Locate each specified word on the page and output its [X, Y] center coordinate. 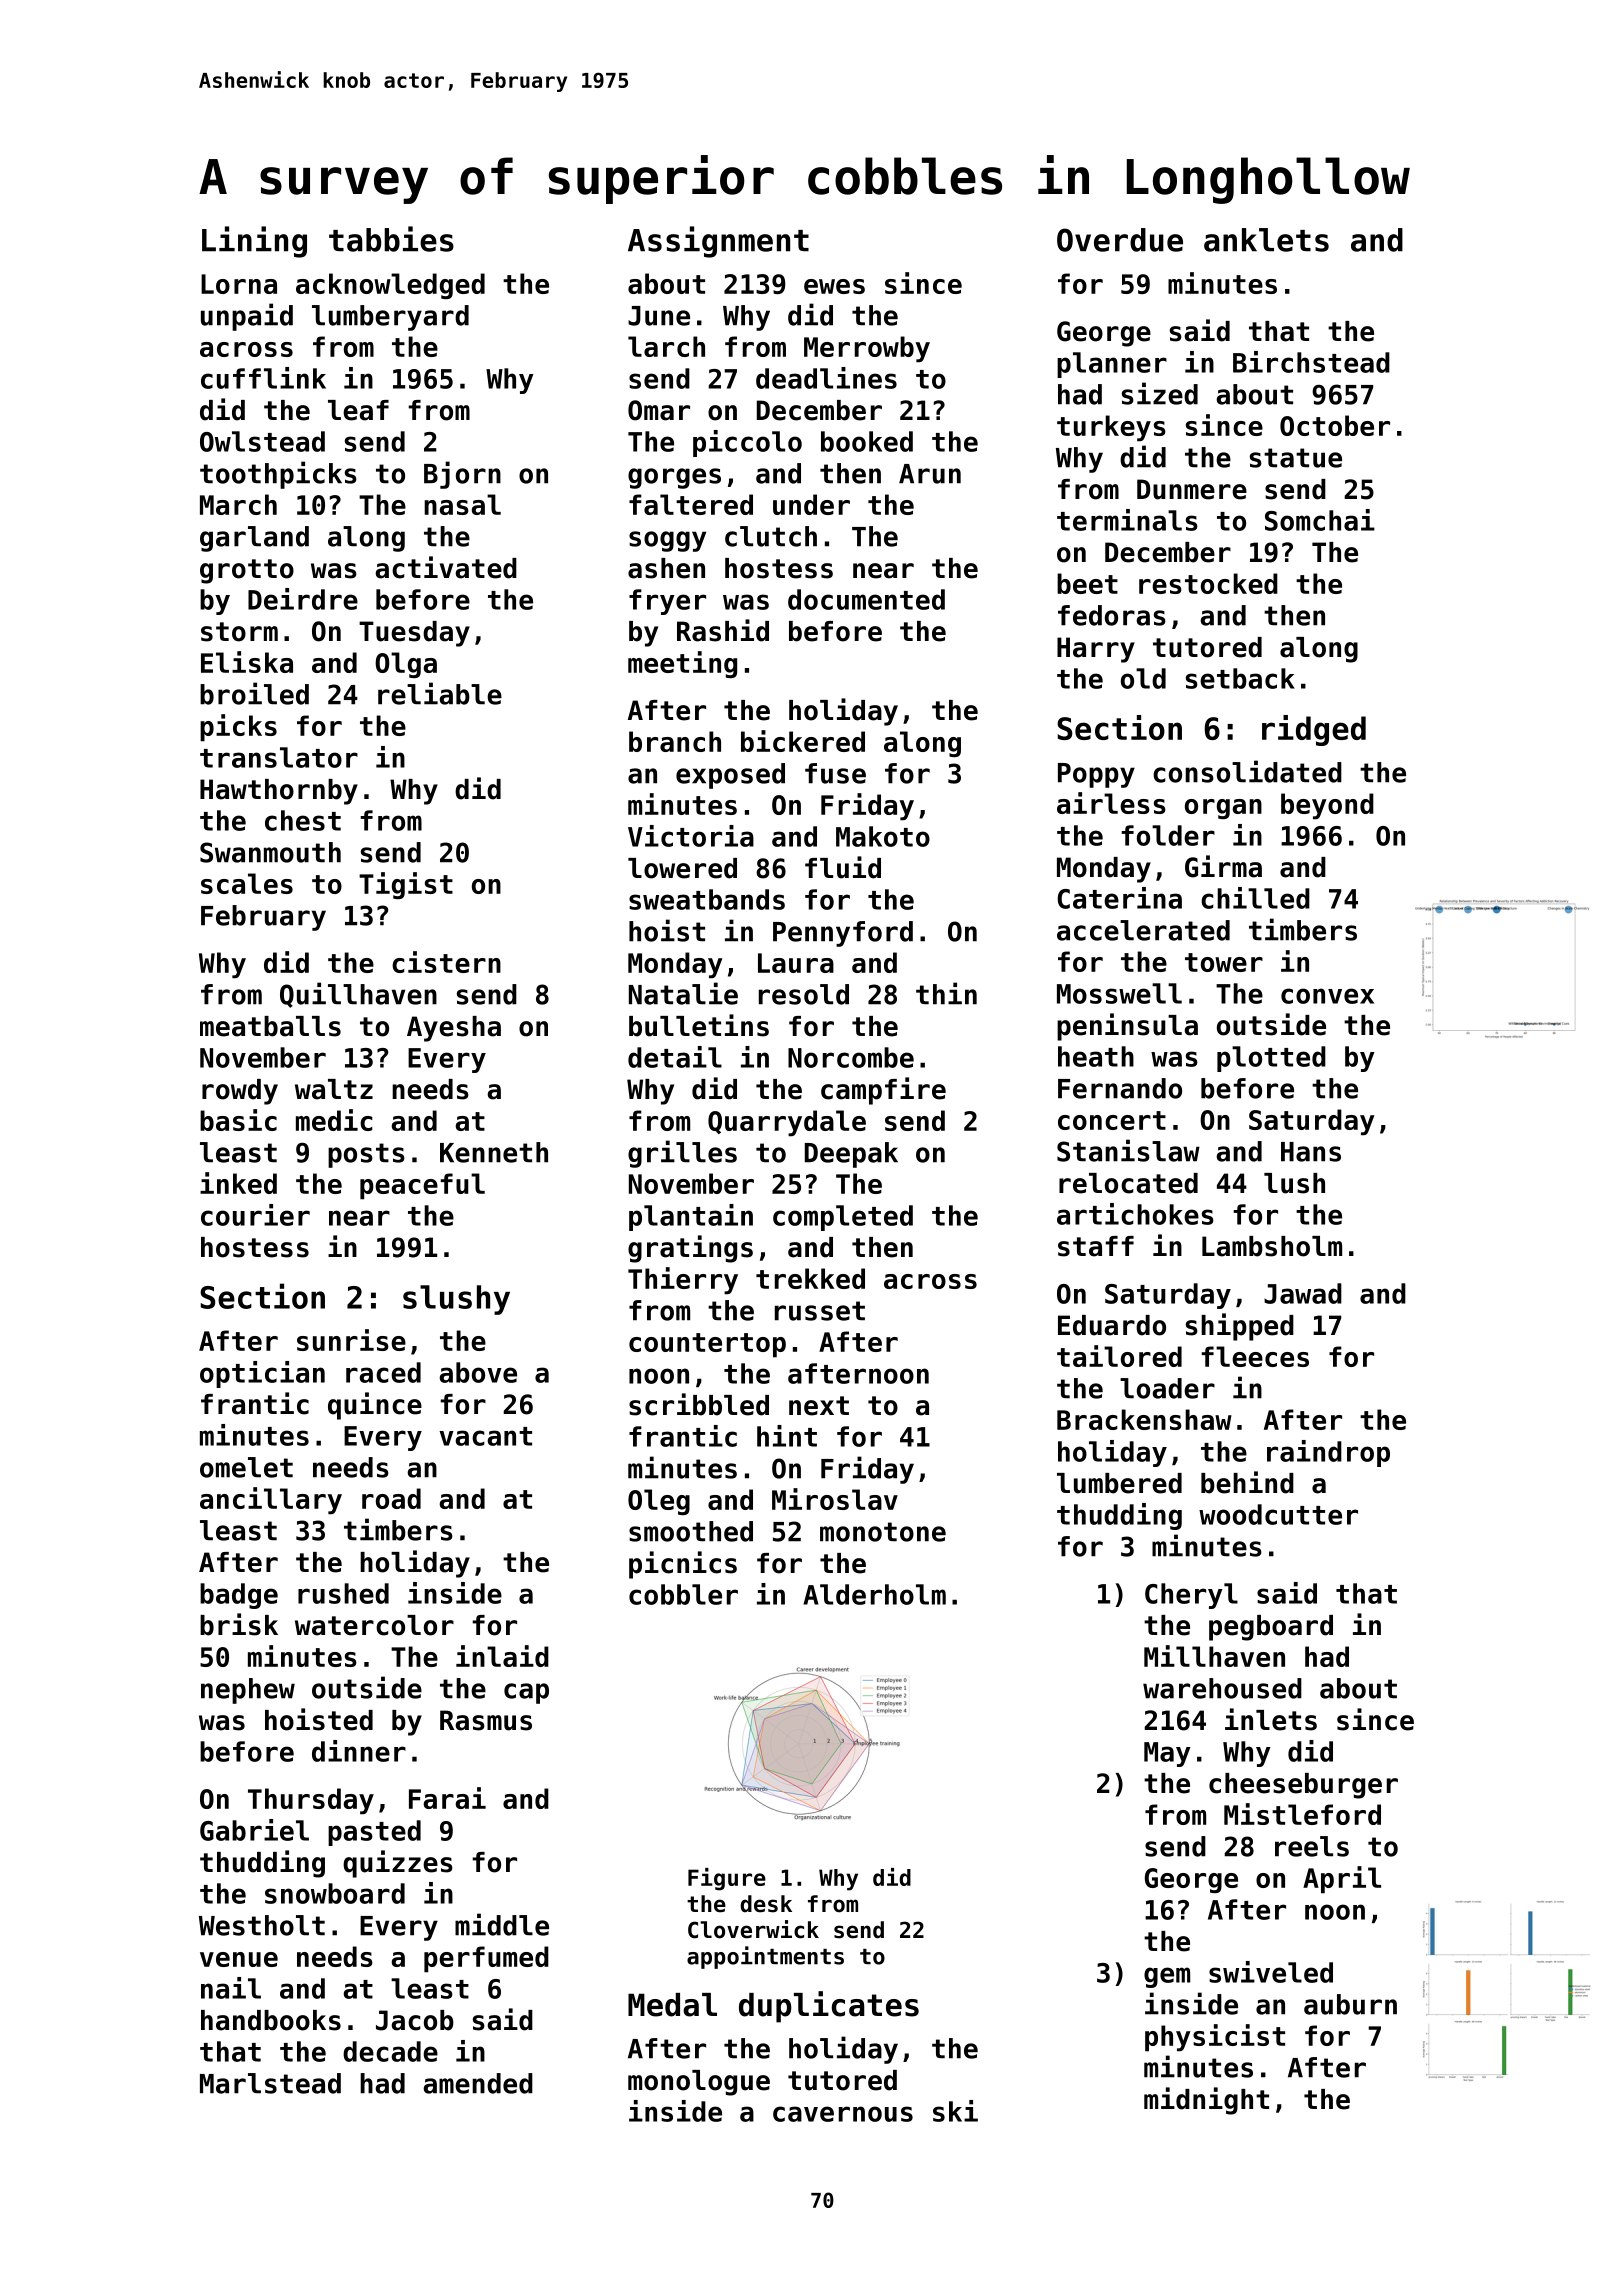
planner [1112, 365]
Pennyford [843, 934]
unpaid [247, 317]
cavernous [843, 2114]
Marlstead [270, 2083]
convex [1327, 996]
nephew [248, 1691]
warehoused [1222, 1688]
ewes [834, 286]
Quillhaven [358, 995]
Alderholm [874, 1594]
